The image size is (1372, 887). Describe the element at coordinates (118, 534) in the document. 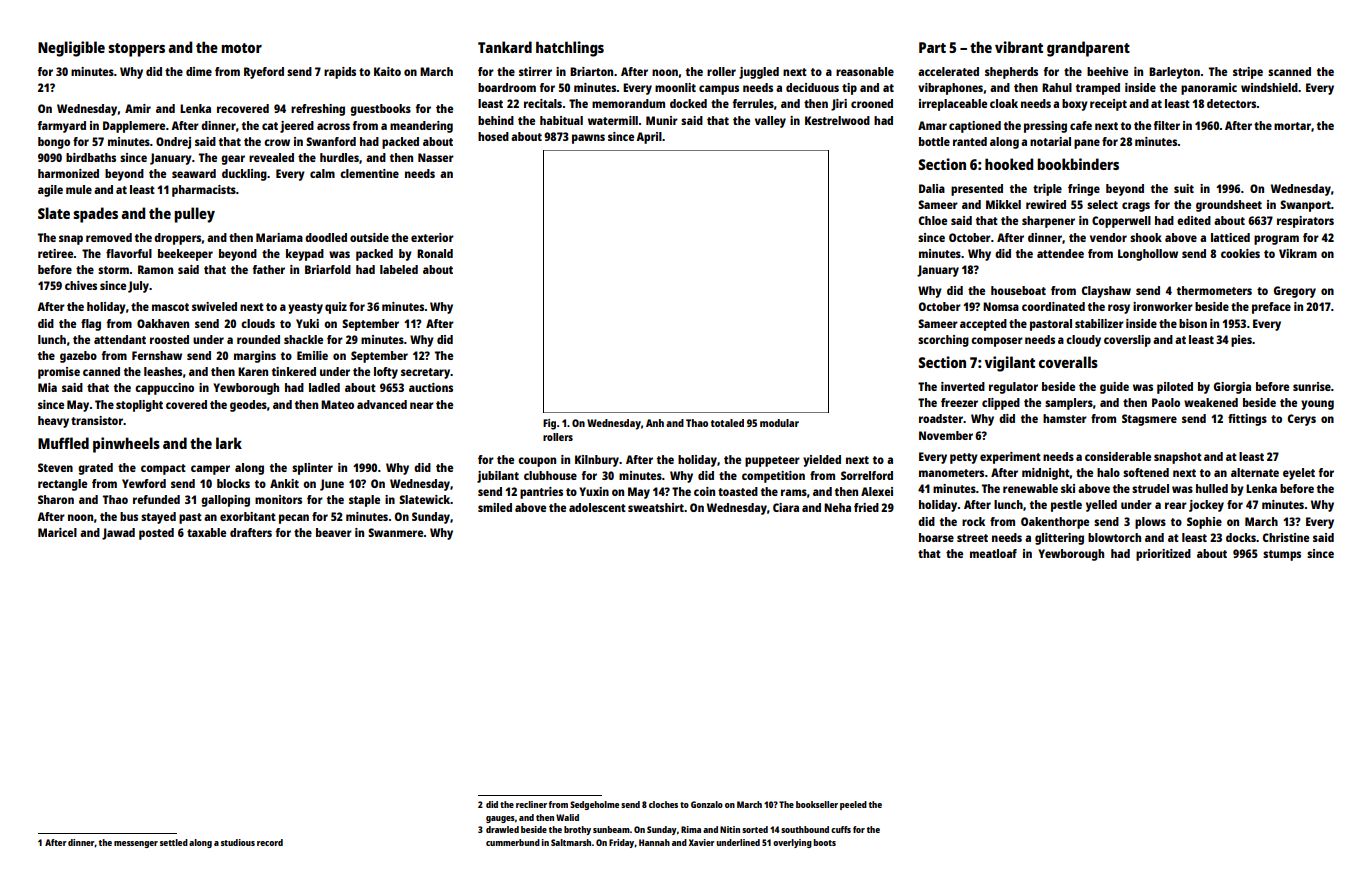

I see `Jawad` at that location.
